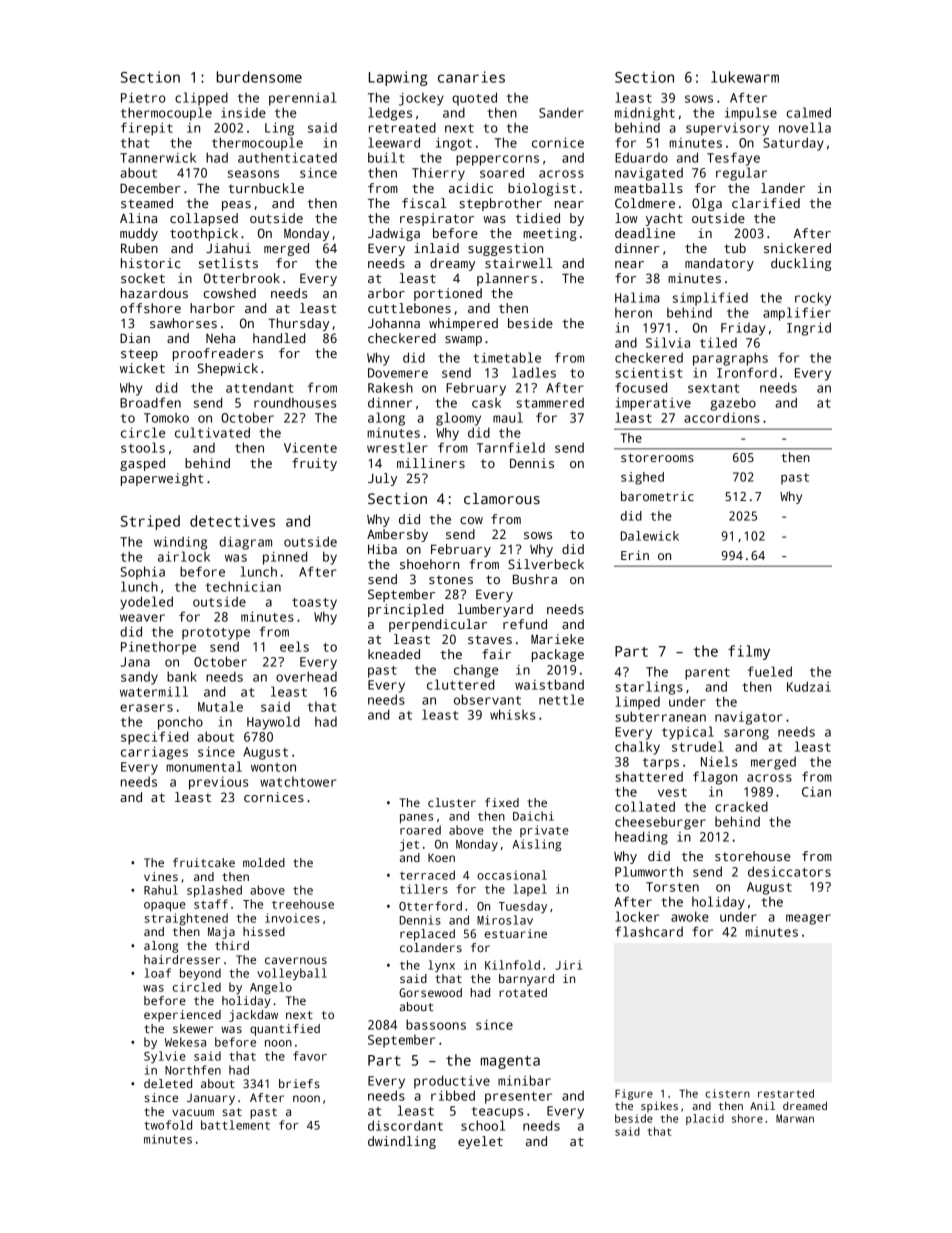 The height and width of the document is (1233, 952). Describe the element at coordinates (158, 158) in the document. I see `Tannerwick` at that location.
